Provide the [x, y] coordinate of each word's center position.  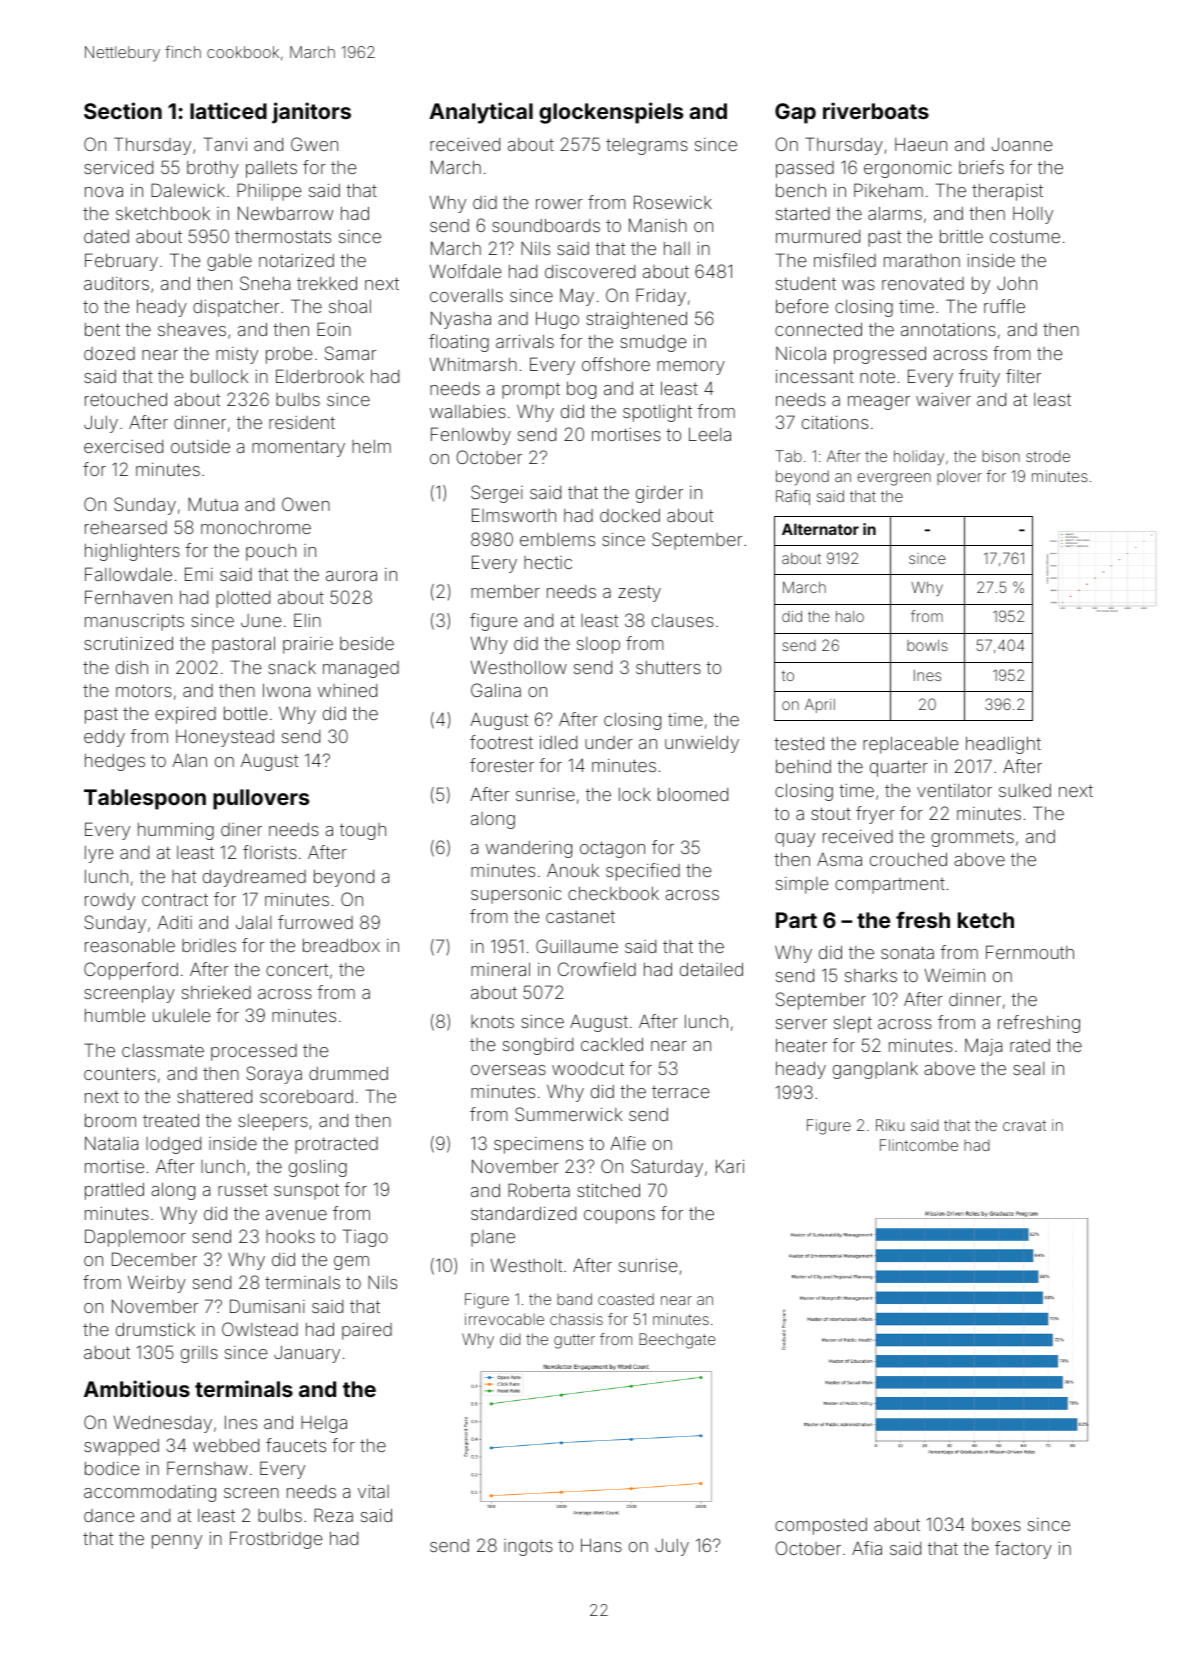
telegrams [647, 146]
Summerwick [568, 1114]
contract [175, 899]
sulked [1025, 790]
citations [835, 422]
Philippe [269, 192]
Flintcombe [919, 1145]
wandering [529, 849]
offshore [616, 364]
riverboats [876, 110]
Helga [324, 1424]
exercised [123, 446]
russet [243, 1190]
